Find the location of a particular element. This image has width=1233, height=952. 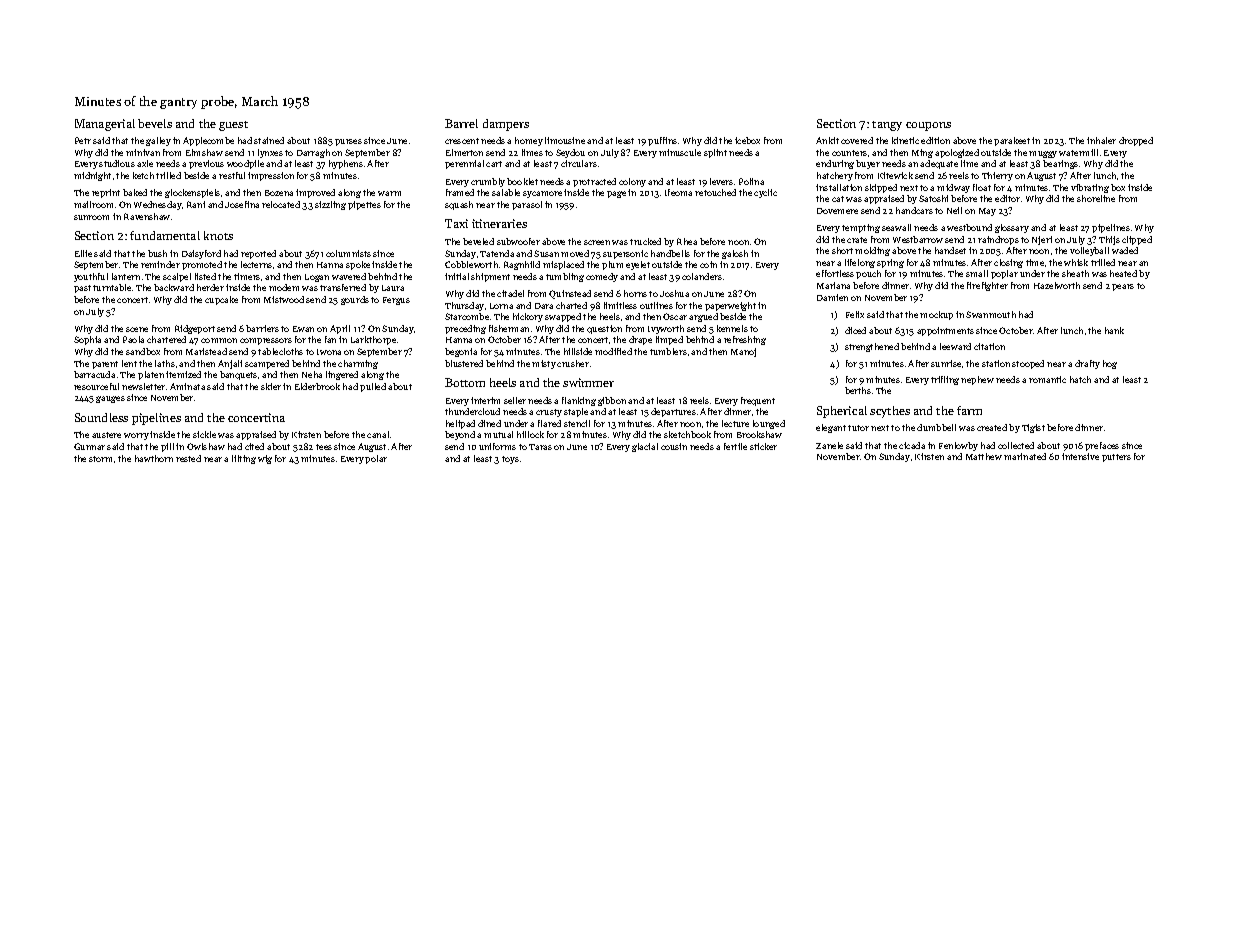

shoreline is located at coordinates (1096, 198).
